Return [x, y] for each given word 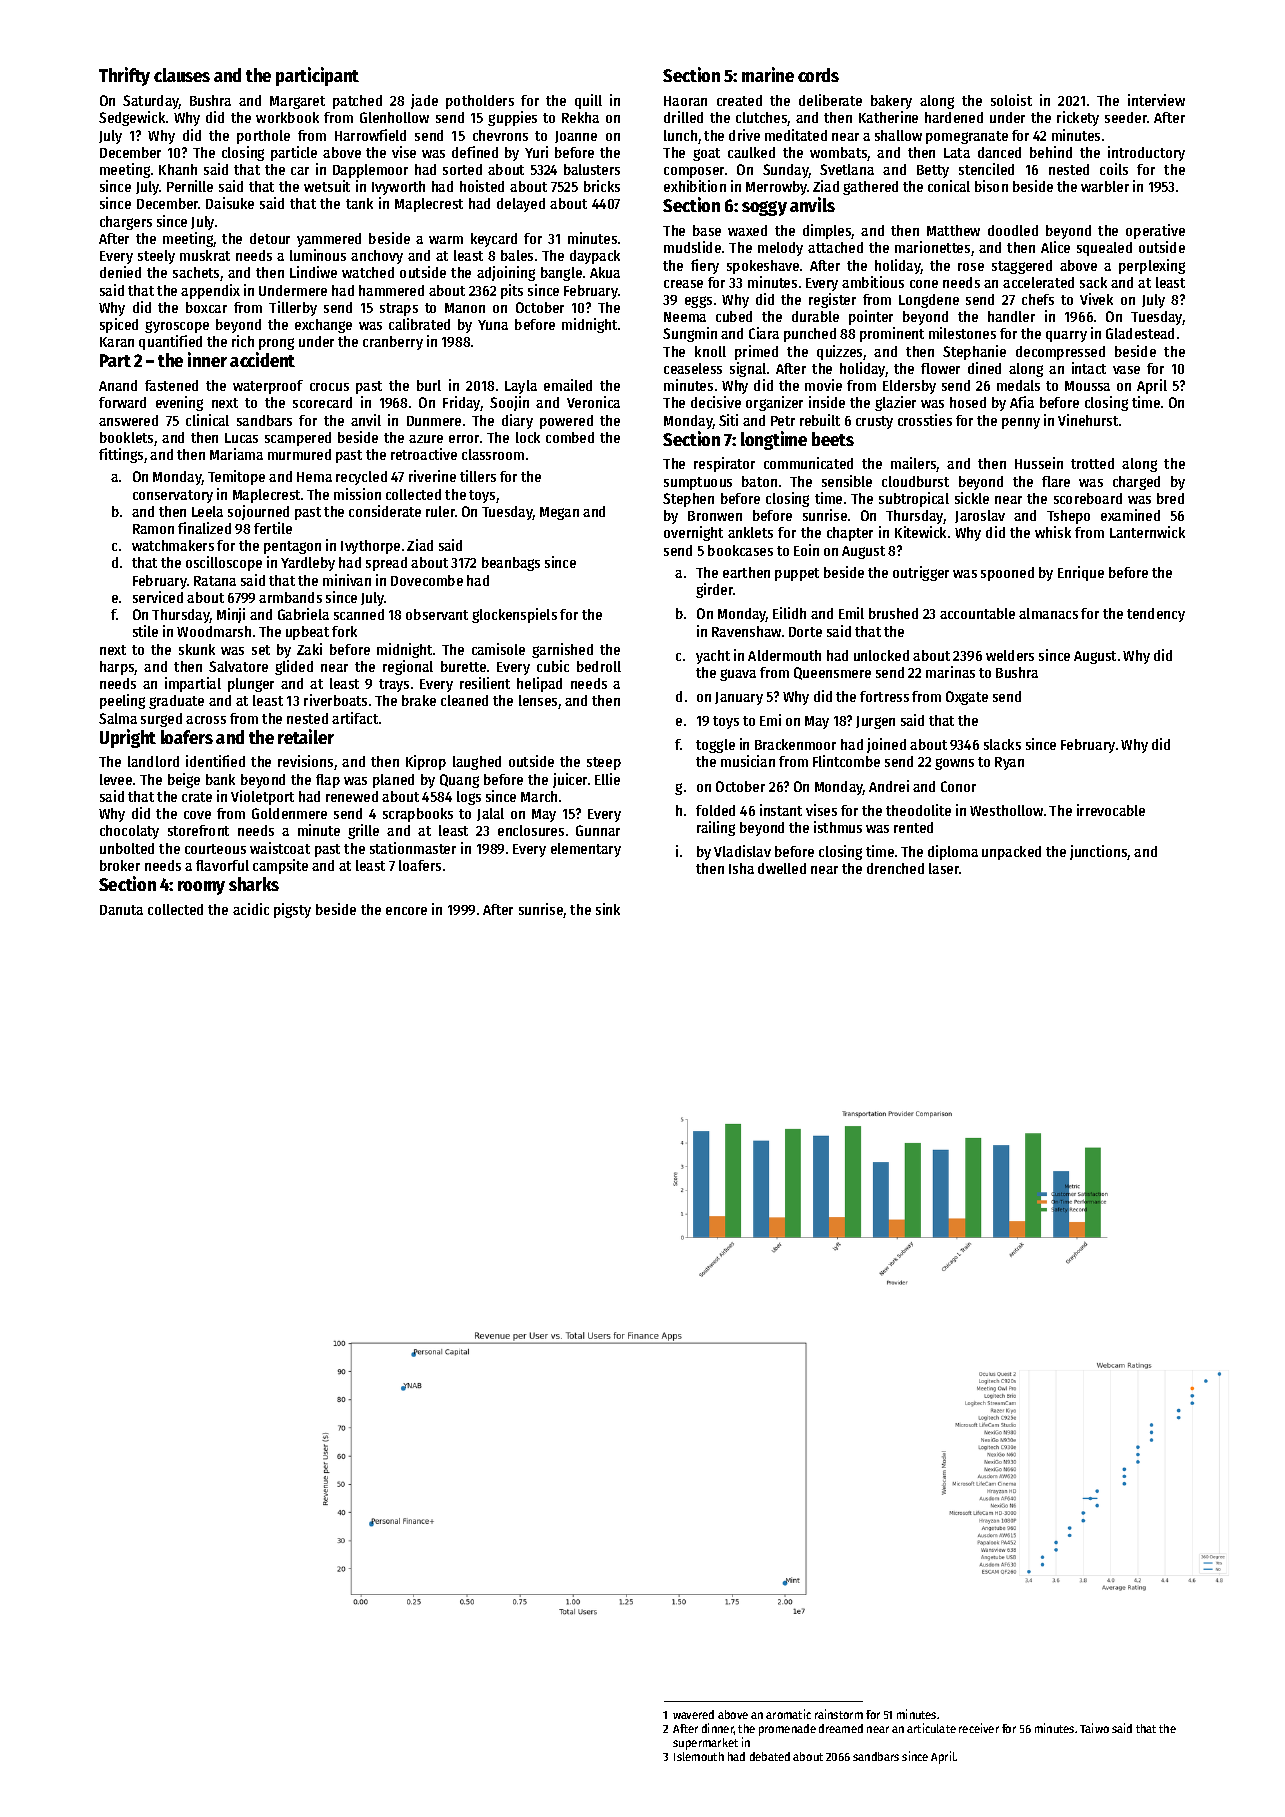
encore [406, 911]
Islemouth [699, 1756]
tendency [1156, 615]
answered [128, 420]
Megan [559, 513]
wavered [693, 1714]
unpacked [1011, 853]
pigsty [292, 910]
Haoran [685, 101]
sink [608, 909]
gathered [870, 188]
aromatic [788, 1714]
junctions [1099, 852]
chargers [126, 223]
